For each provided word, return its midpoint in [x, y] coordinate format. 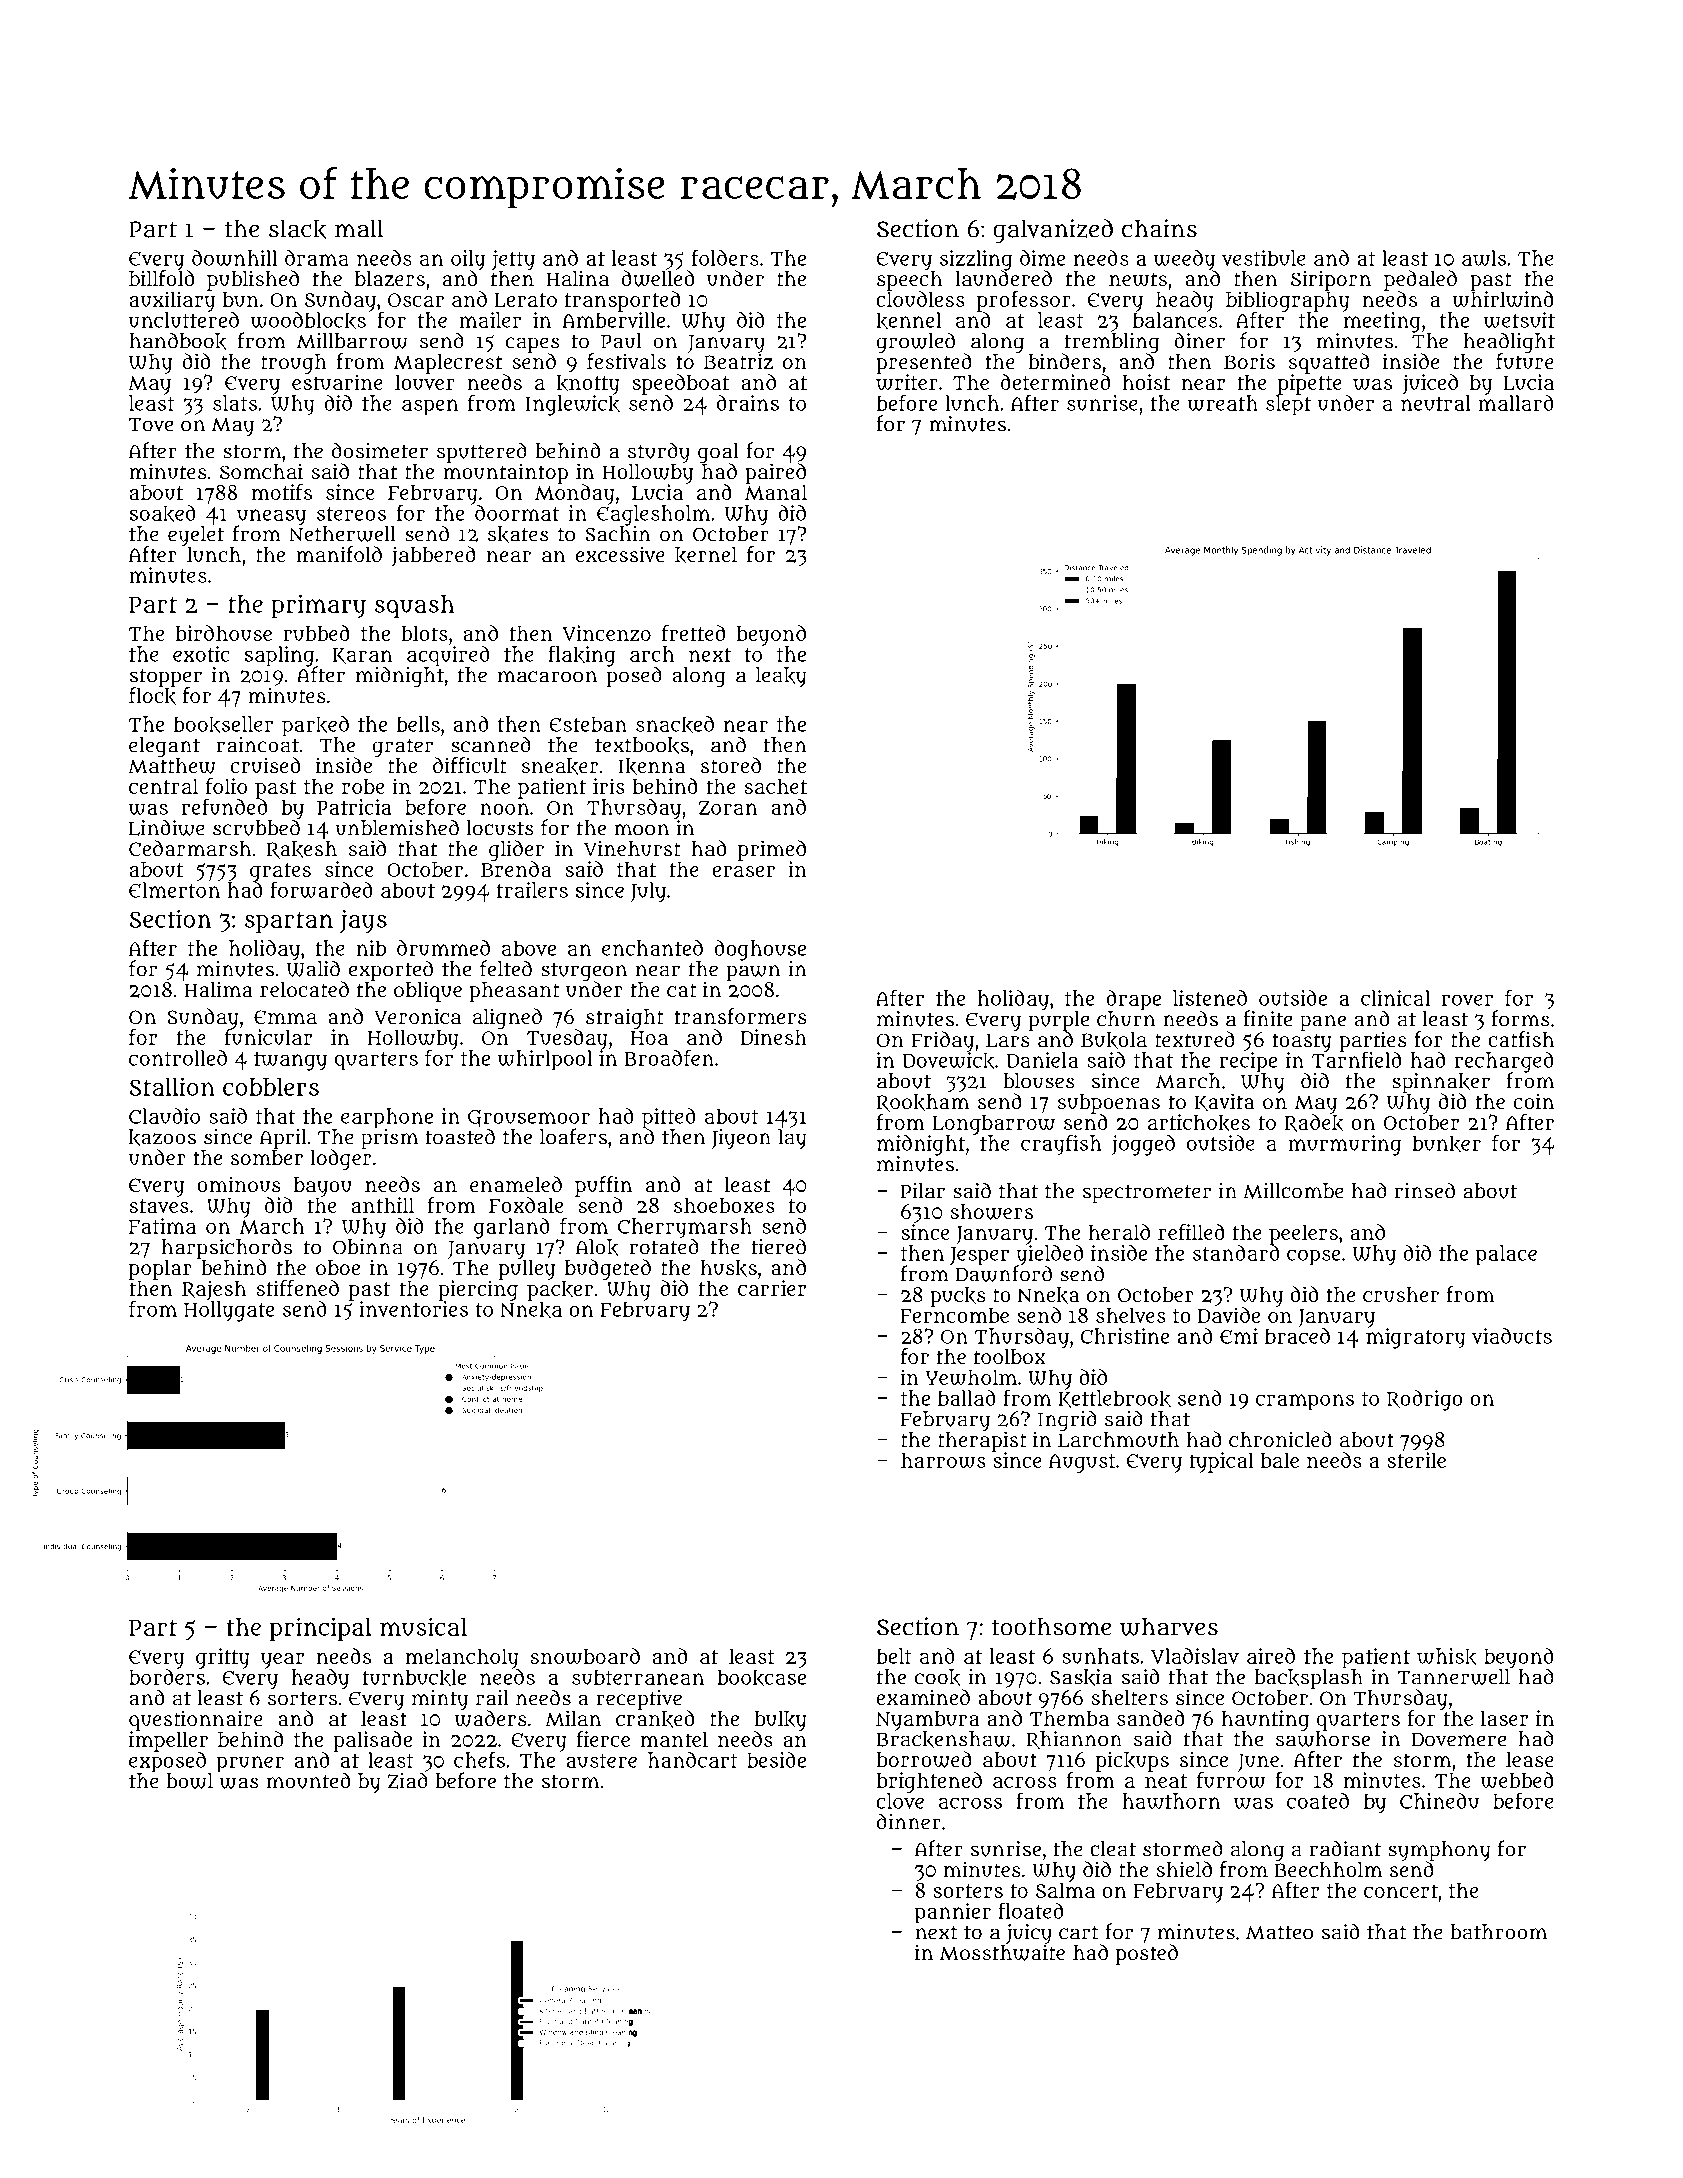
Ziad [408, 1780]
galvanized [1053, 231]
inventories [413, 1309]
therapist [982, 1441]
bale [1279, 1460]
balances [1175, 320]
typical [1221, 1462]
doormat [517, 513]
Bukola [1114, 1040]
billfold [161, 278]
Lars [1008, 1040]
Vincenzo [607, 633]
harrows [943, 1460]
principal [320, 1629]
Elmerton [174, 890]
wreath [1222, 403]
